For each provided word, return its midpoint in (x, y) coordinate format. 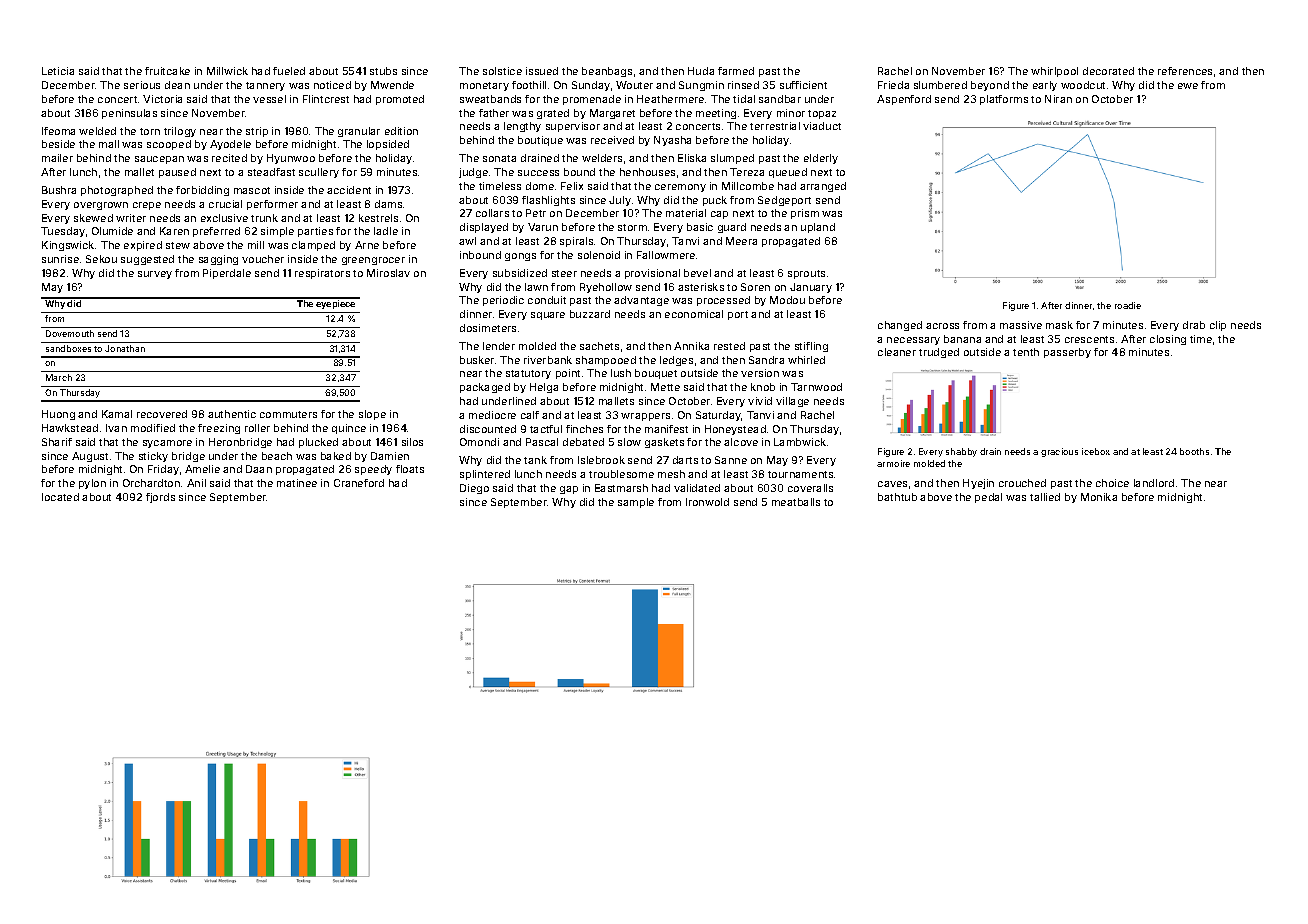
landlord (1154, 483)
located (60, 497)
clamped (313, 246)
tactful (546, 429)
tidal (744, 99)
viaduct (822, 126)
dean (177, 85)
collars (492, 213)
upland (818, 228)
